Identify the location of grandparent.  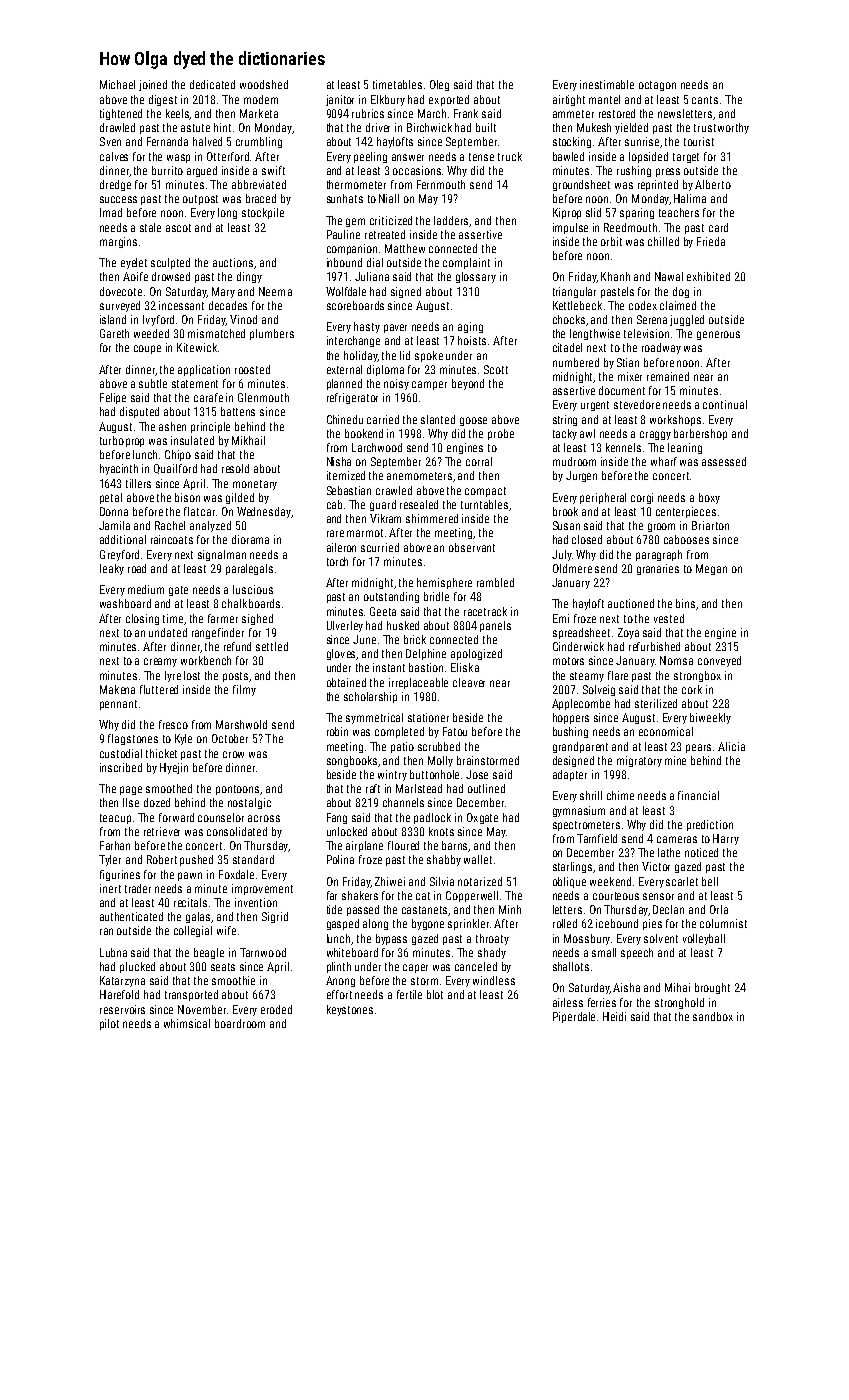
(580, 747).
